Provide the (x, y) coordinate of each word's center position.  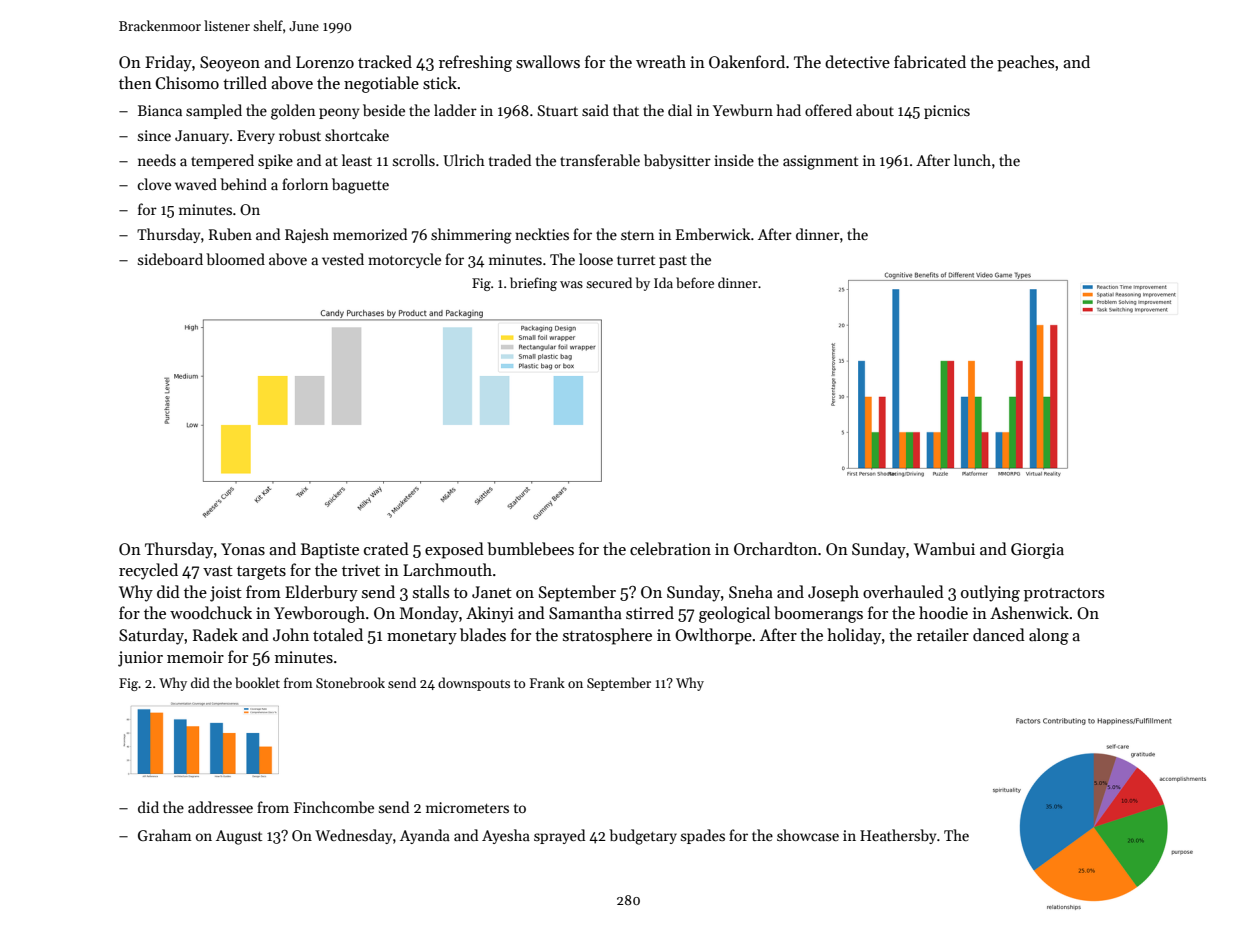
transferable (600, 160)
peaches (1025, 63)
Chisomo (187, 83)
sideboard (170, 259)
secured (609, 282)
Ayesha (506, 836)
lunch (972, 160)
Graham (164, 835)
